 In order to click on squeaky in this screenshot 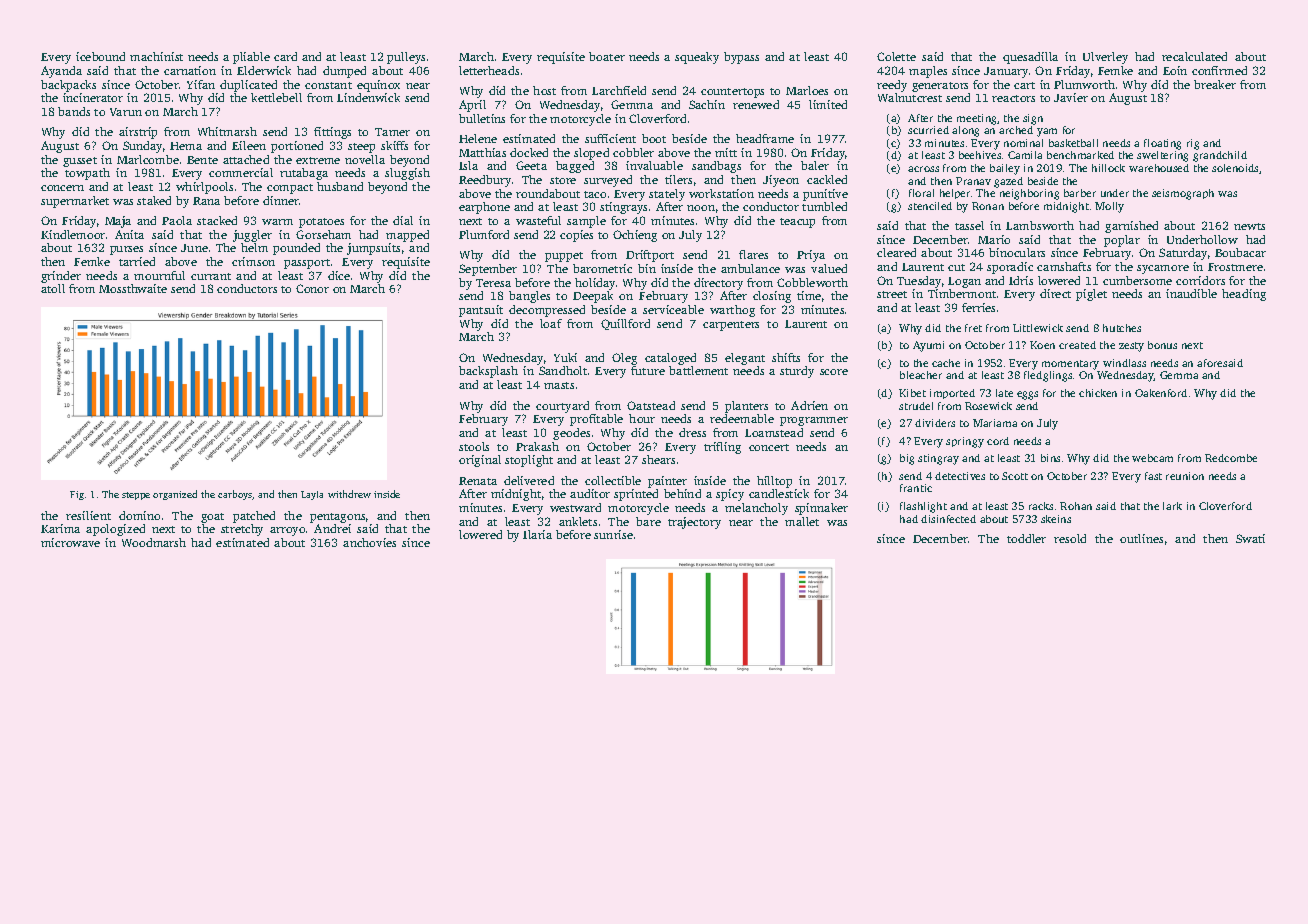, I will do `click(697, 58)`.
